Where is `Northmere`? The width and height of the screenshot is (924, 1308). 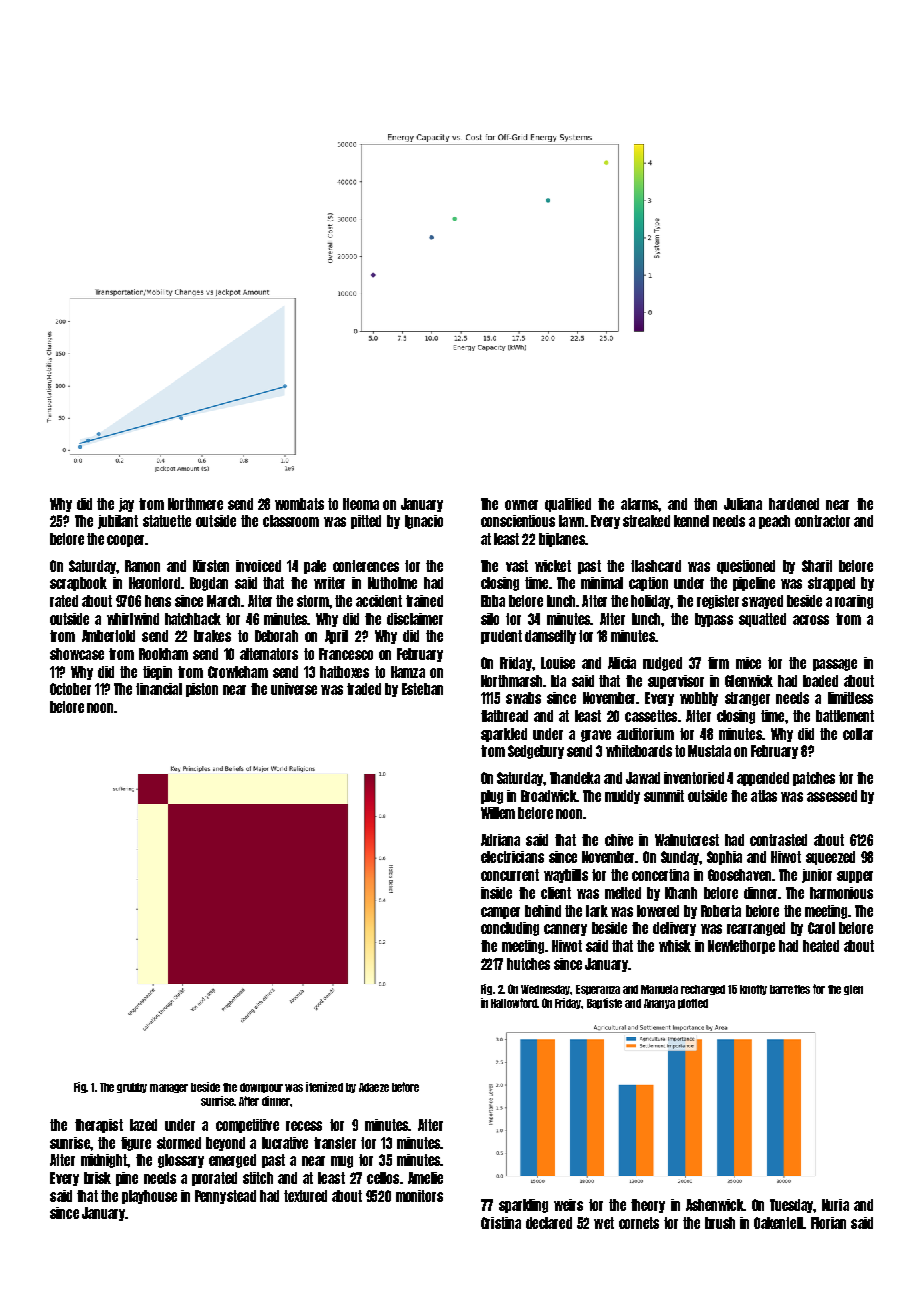
Northmere is located at coordinates (195, 504).
